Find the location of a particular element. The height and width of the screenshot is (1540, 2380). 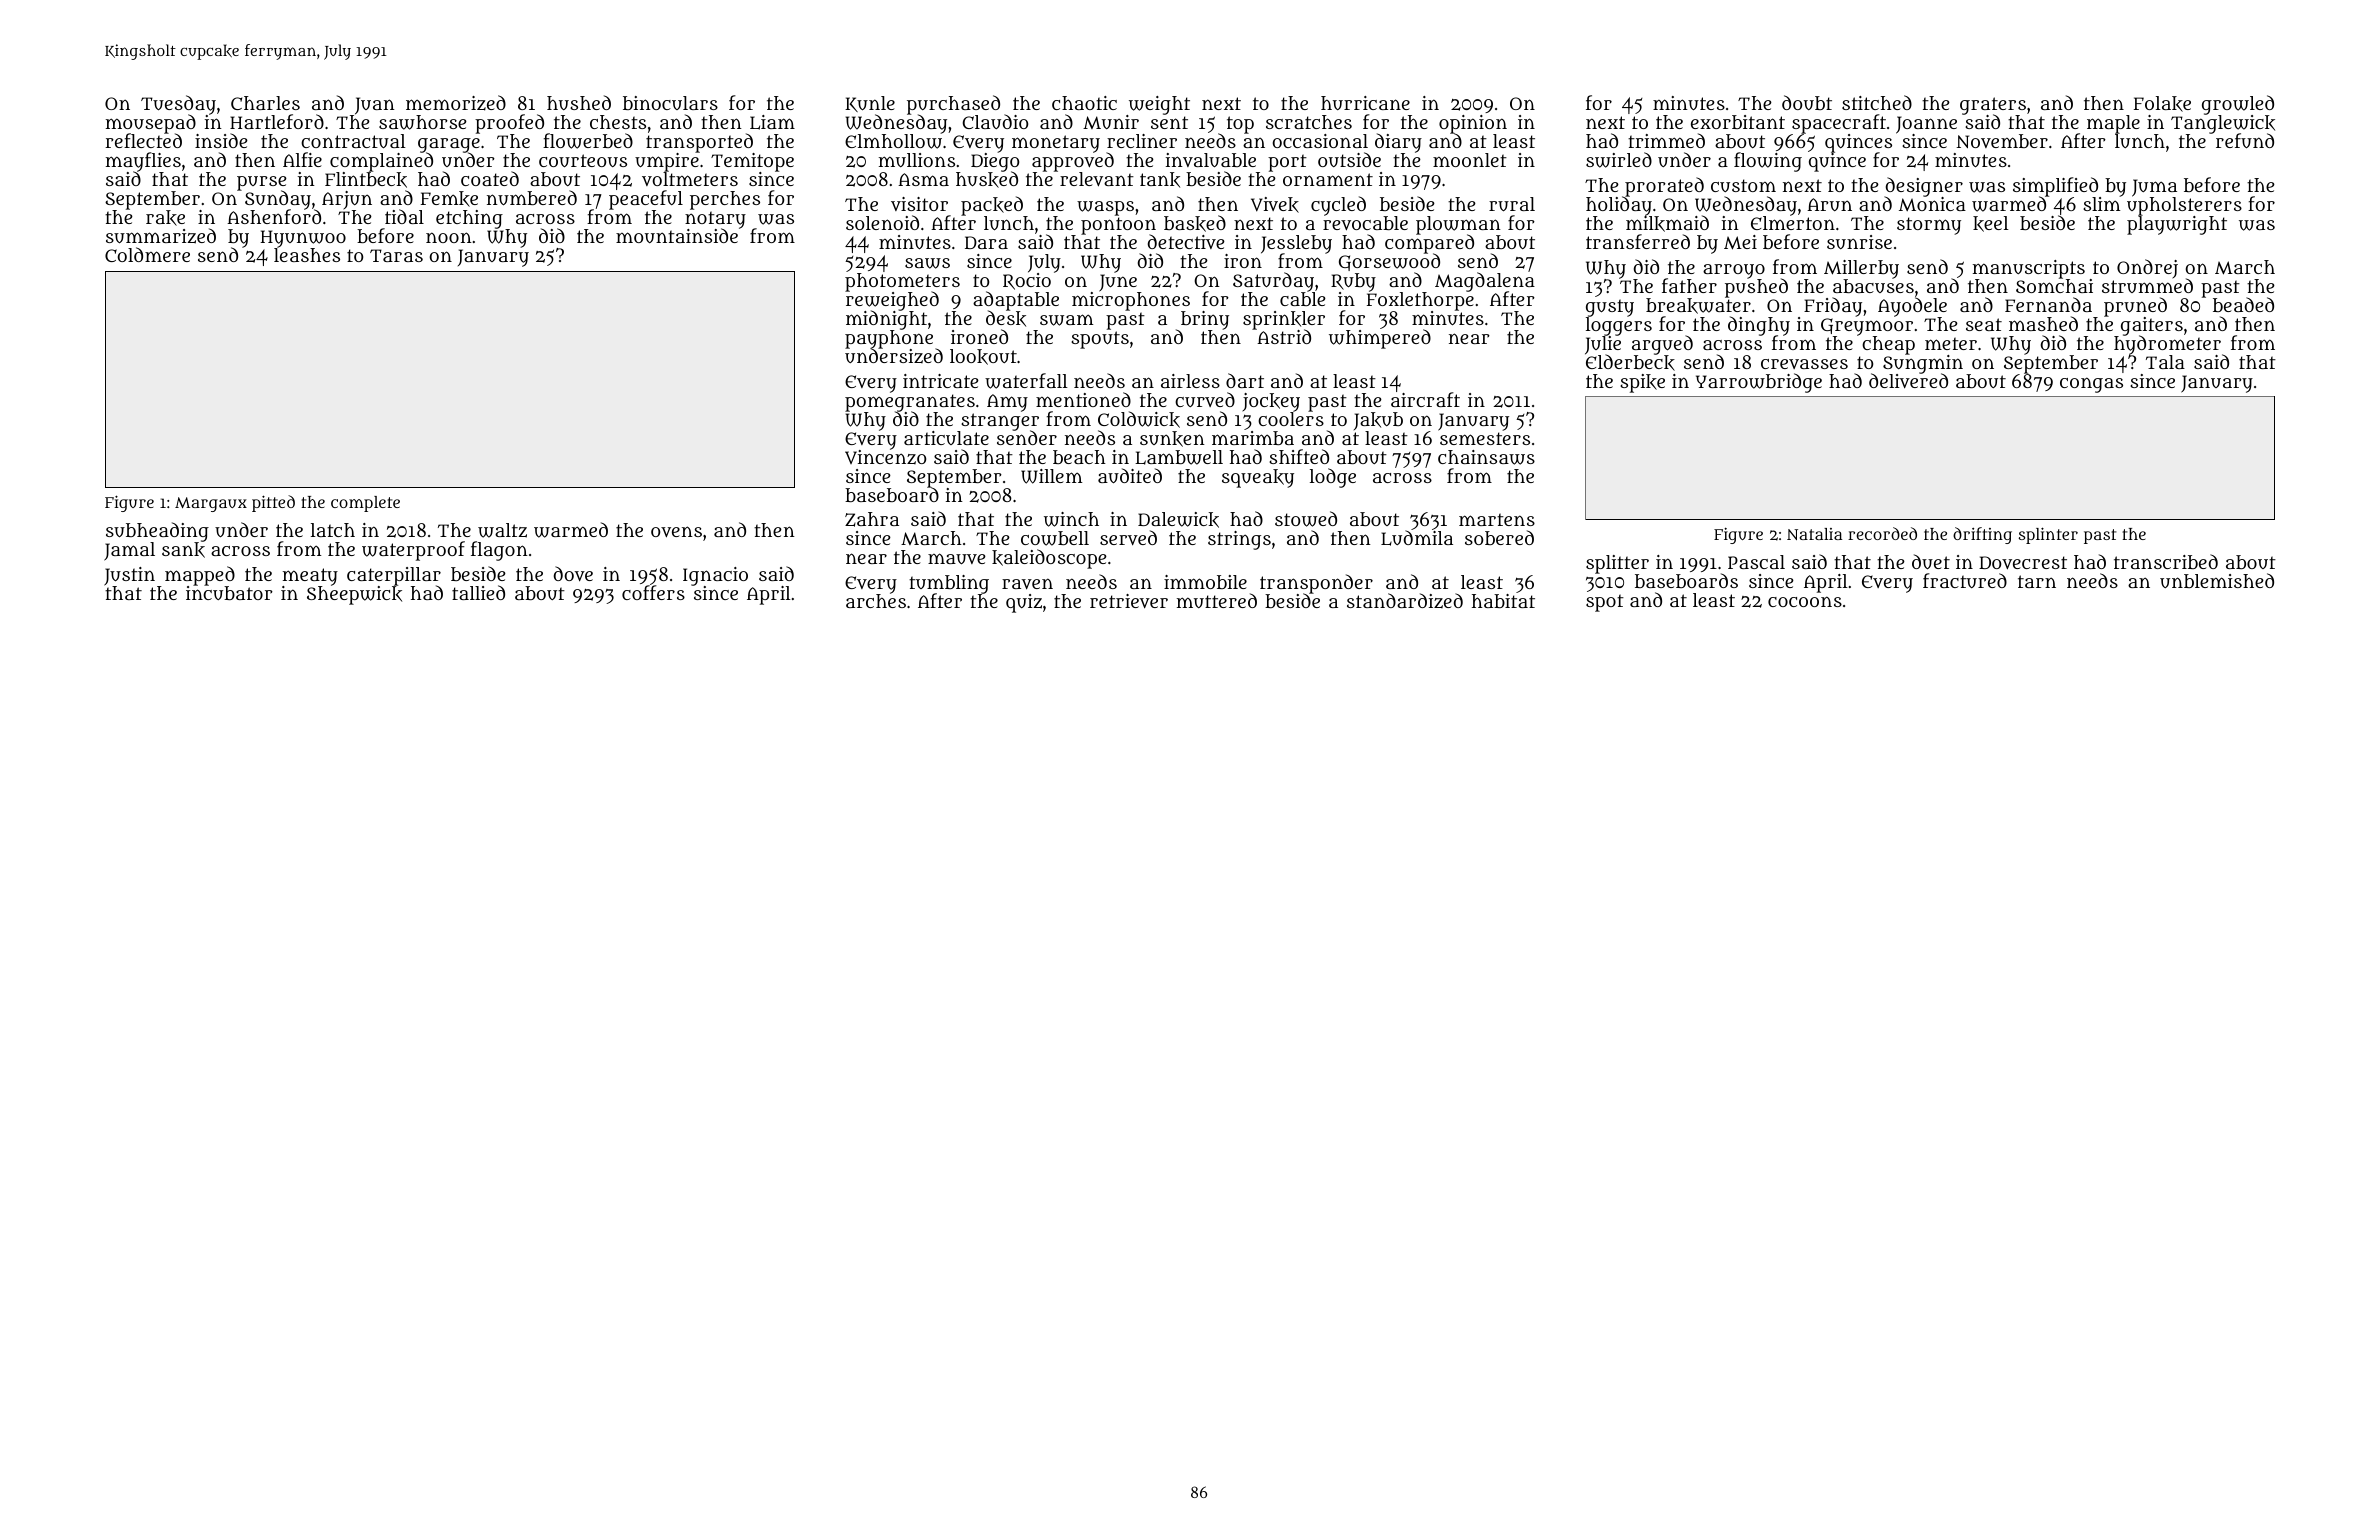

Yarrowbridge is located at coordinates (1759, 383).
